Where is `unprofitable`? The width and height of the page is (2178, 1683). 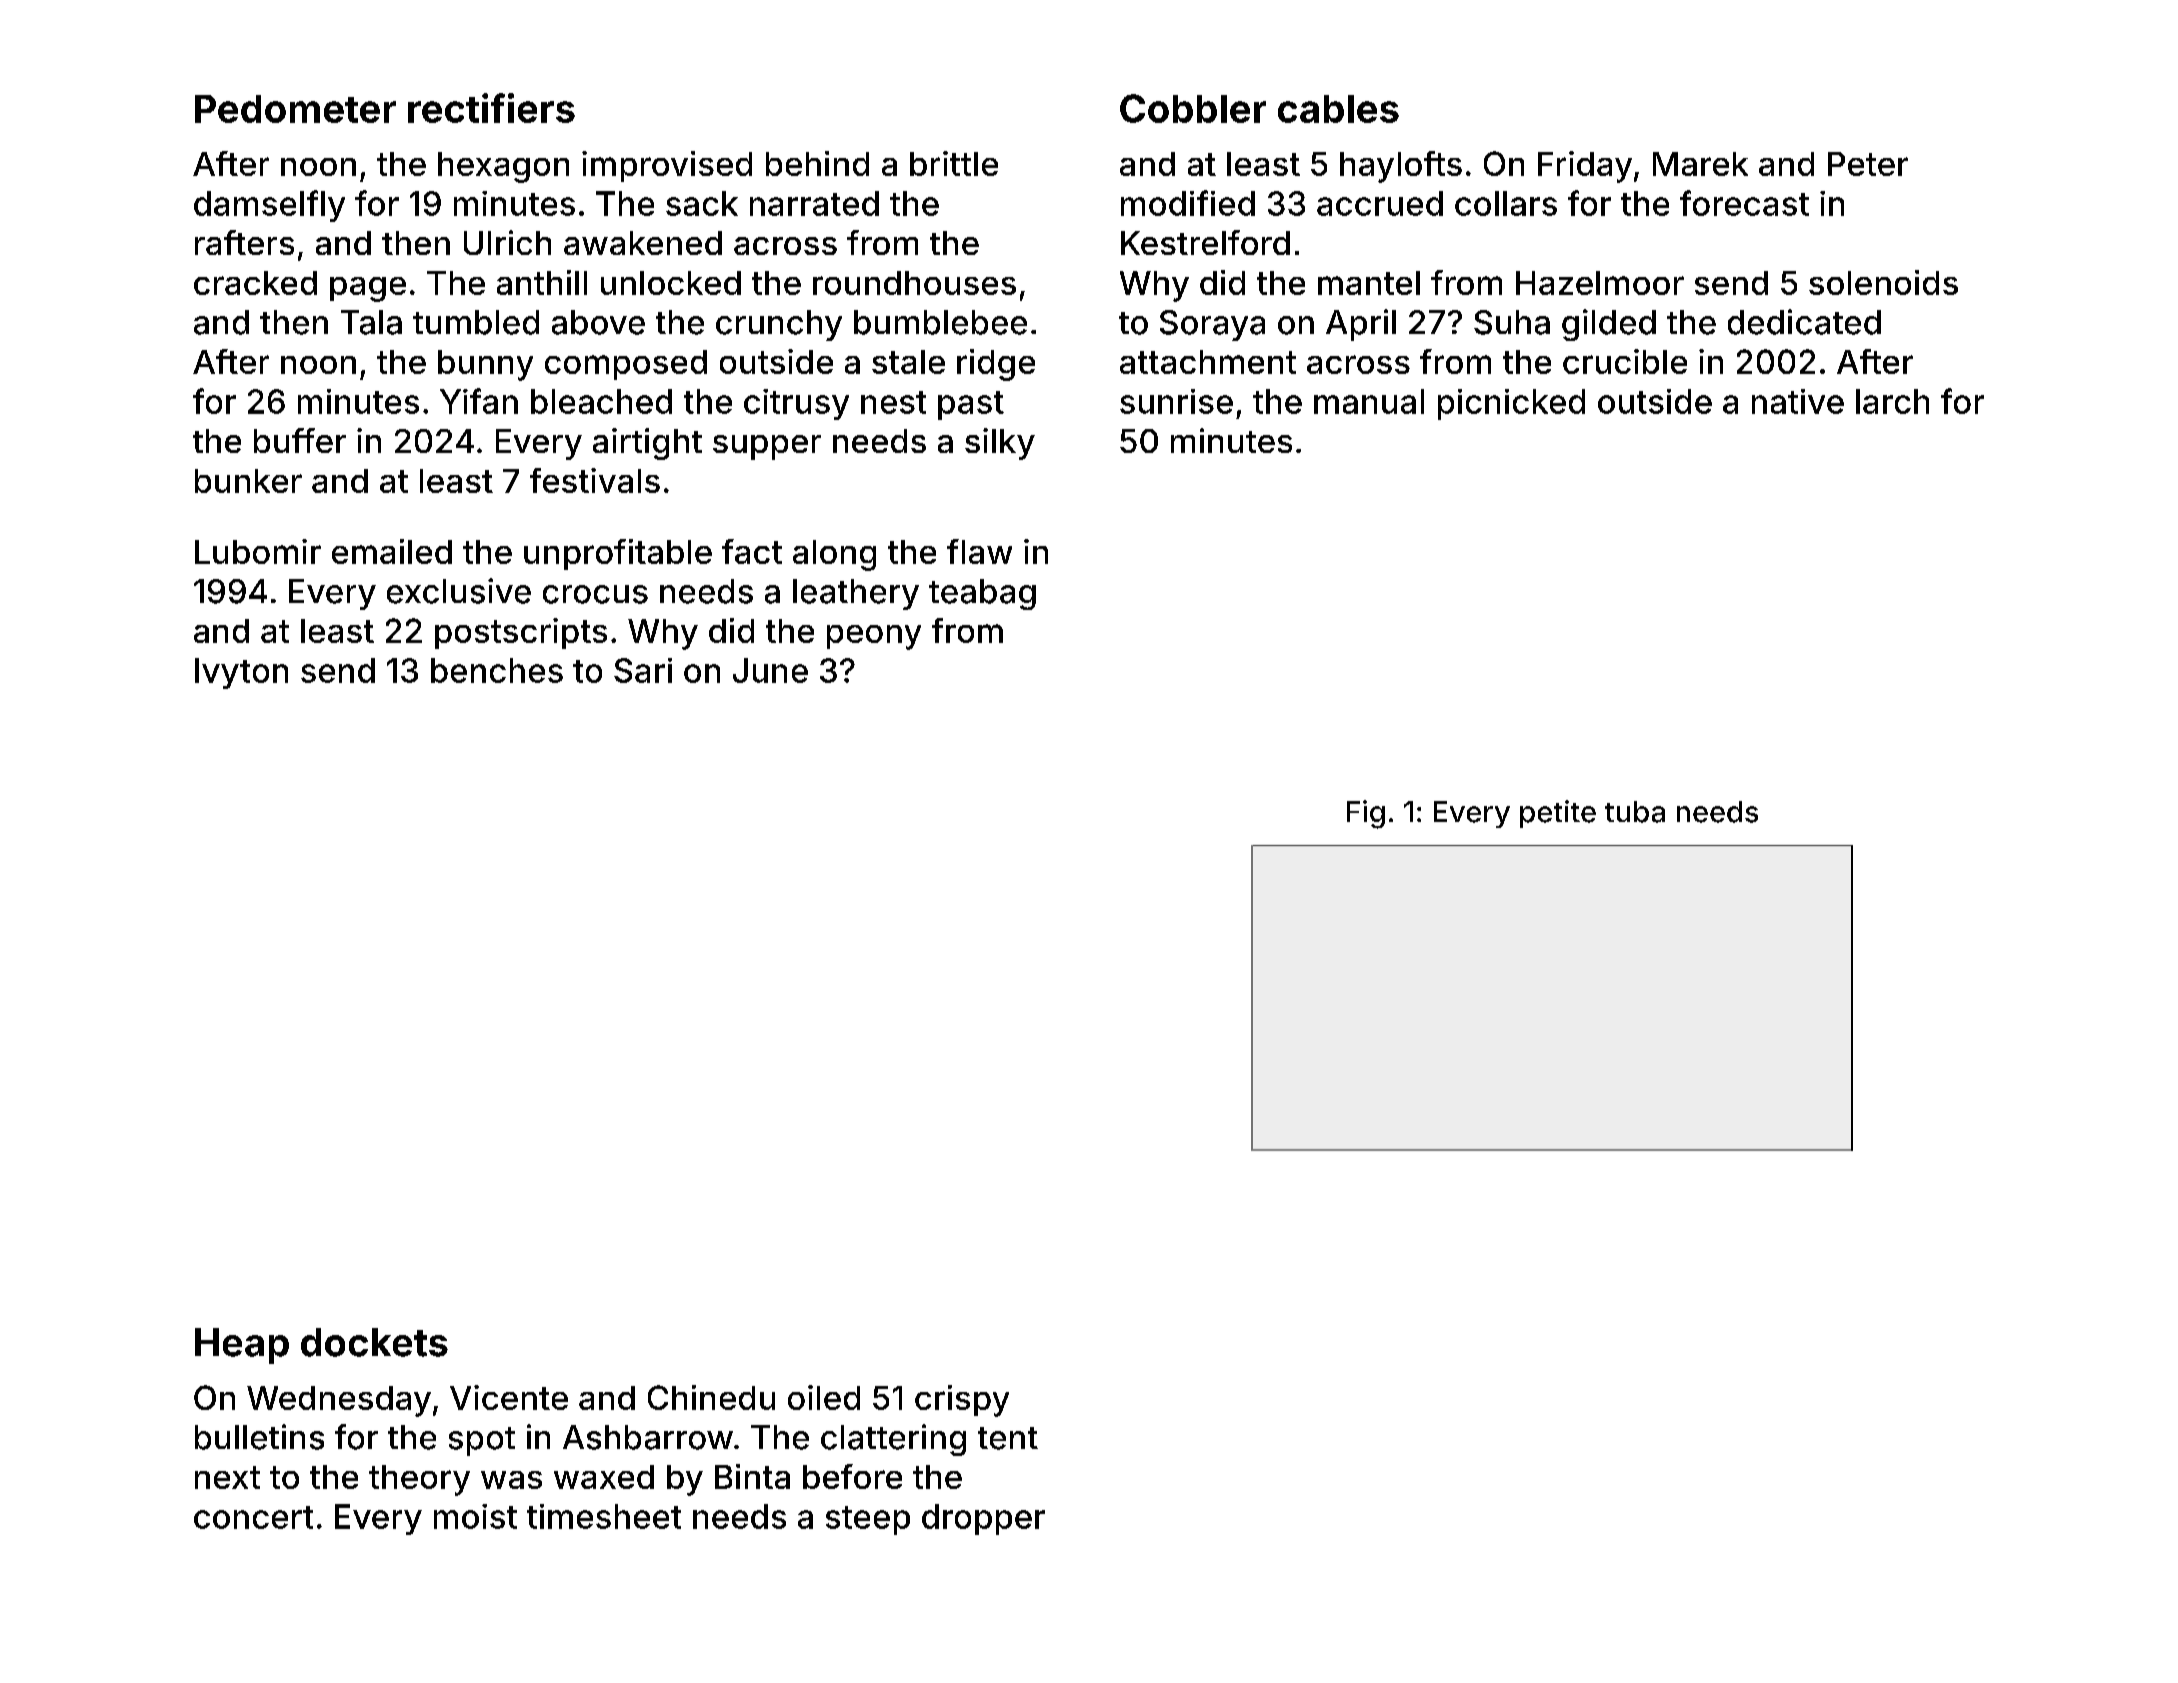 unprofitable is located at coordinates (618, 554).
